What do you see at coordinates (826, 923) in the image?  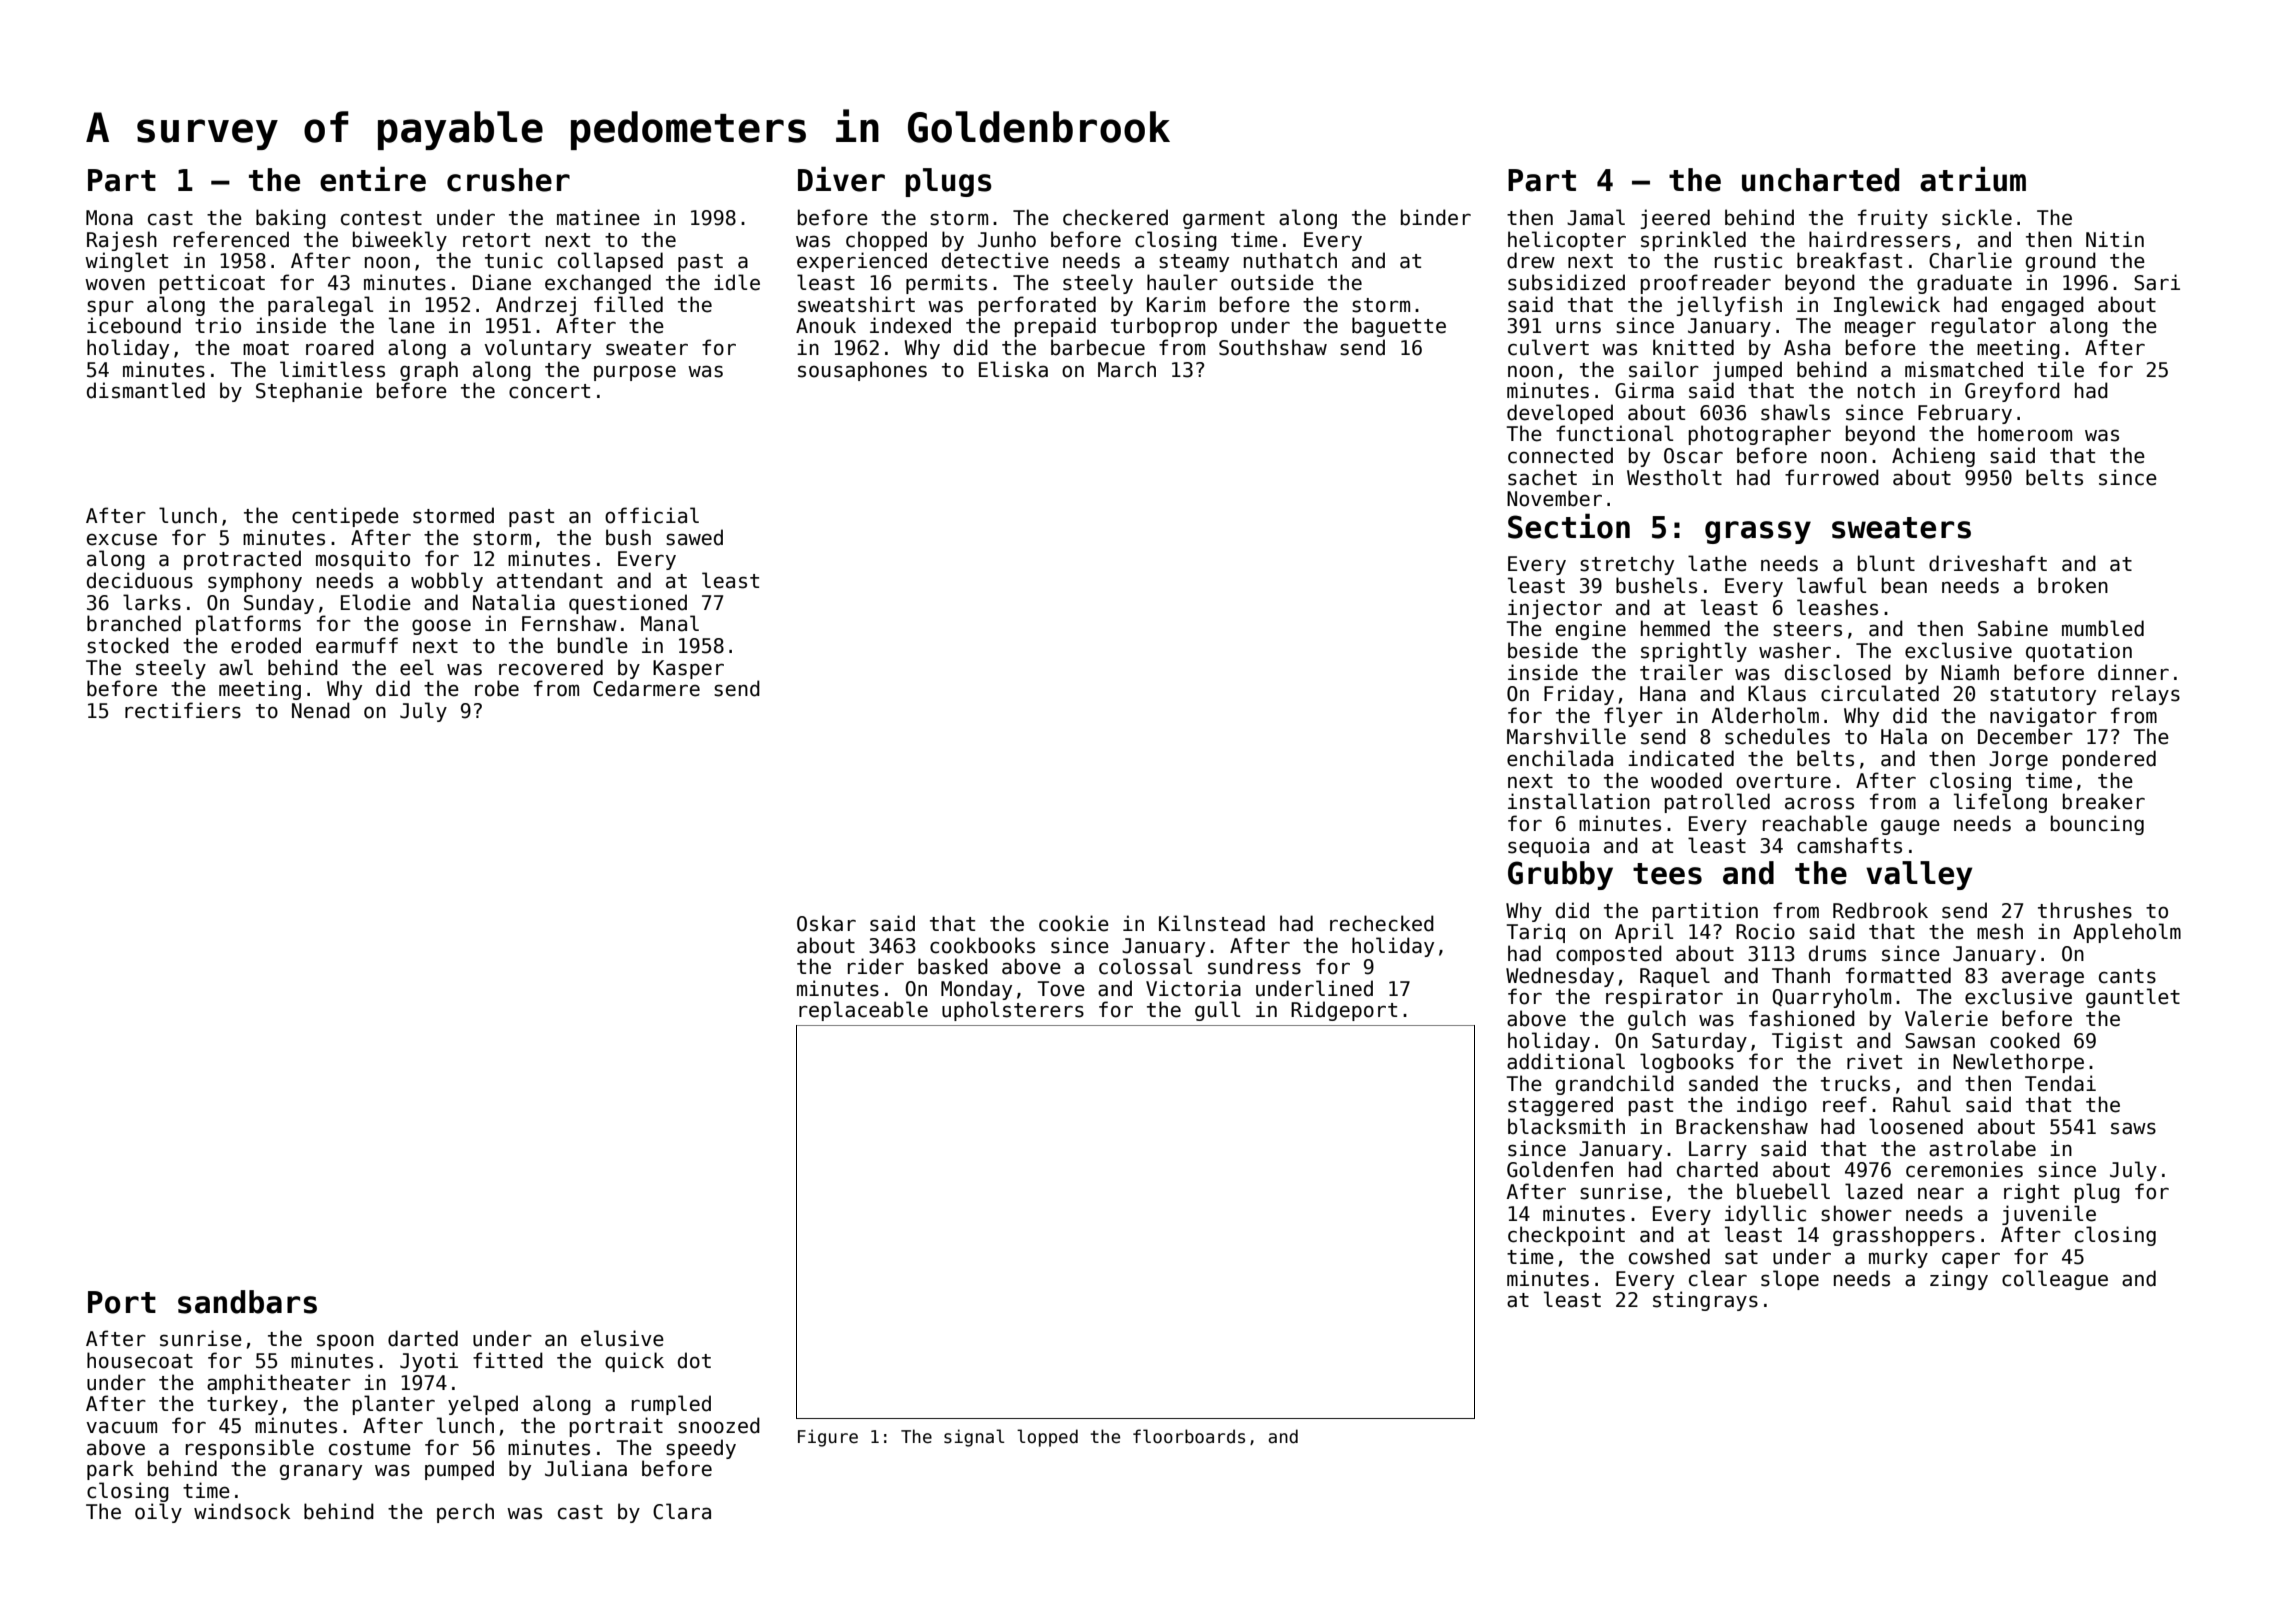 I see `Oskar` at bounding box center [826, 923].
